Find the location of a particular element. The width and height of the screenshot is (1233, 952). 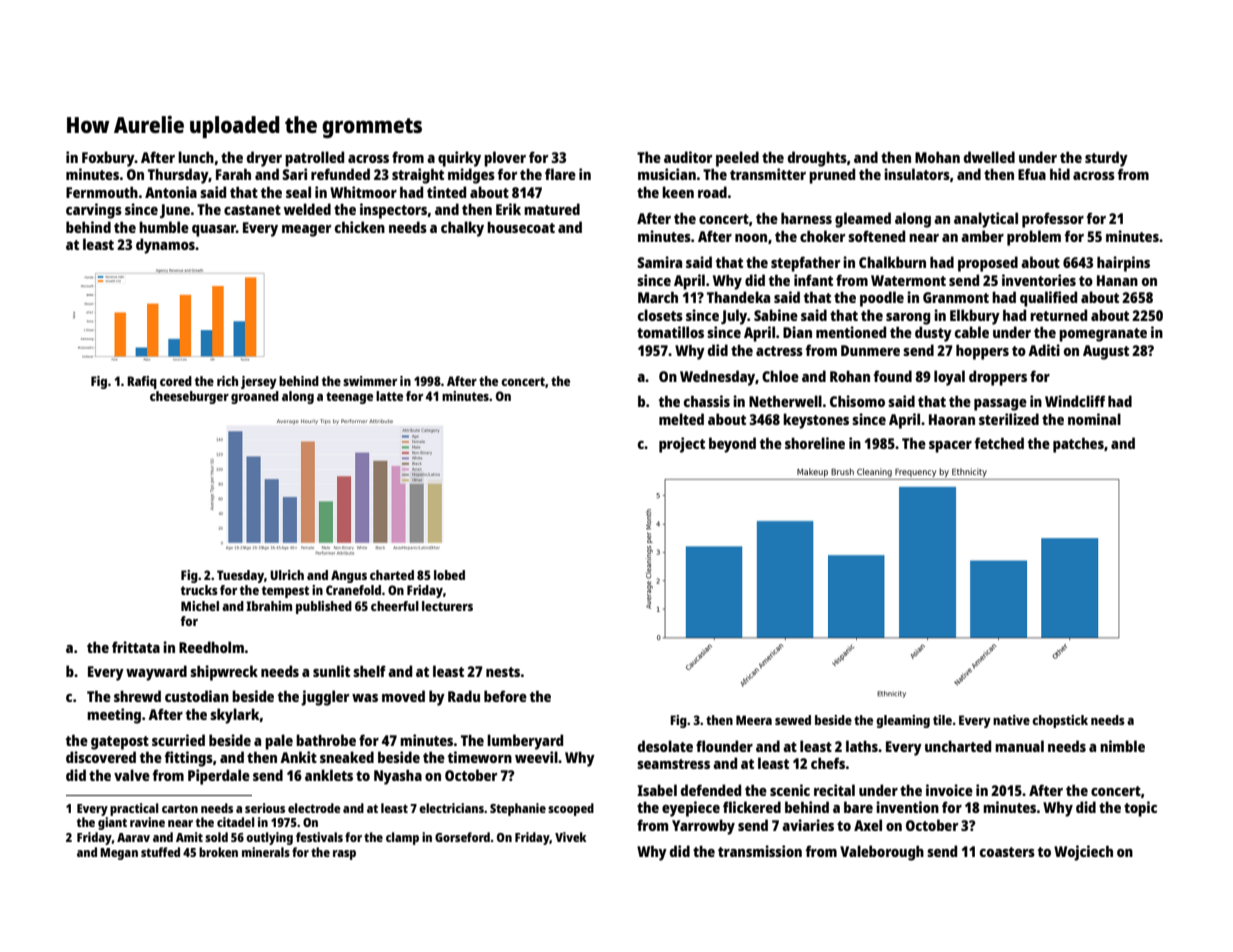

lunch is located at coordinates (196, 157).
